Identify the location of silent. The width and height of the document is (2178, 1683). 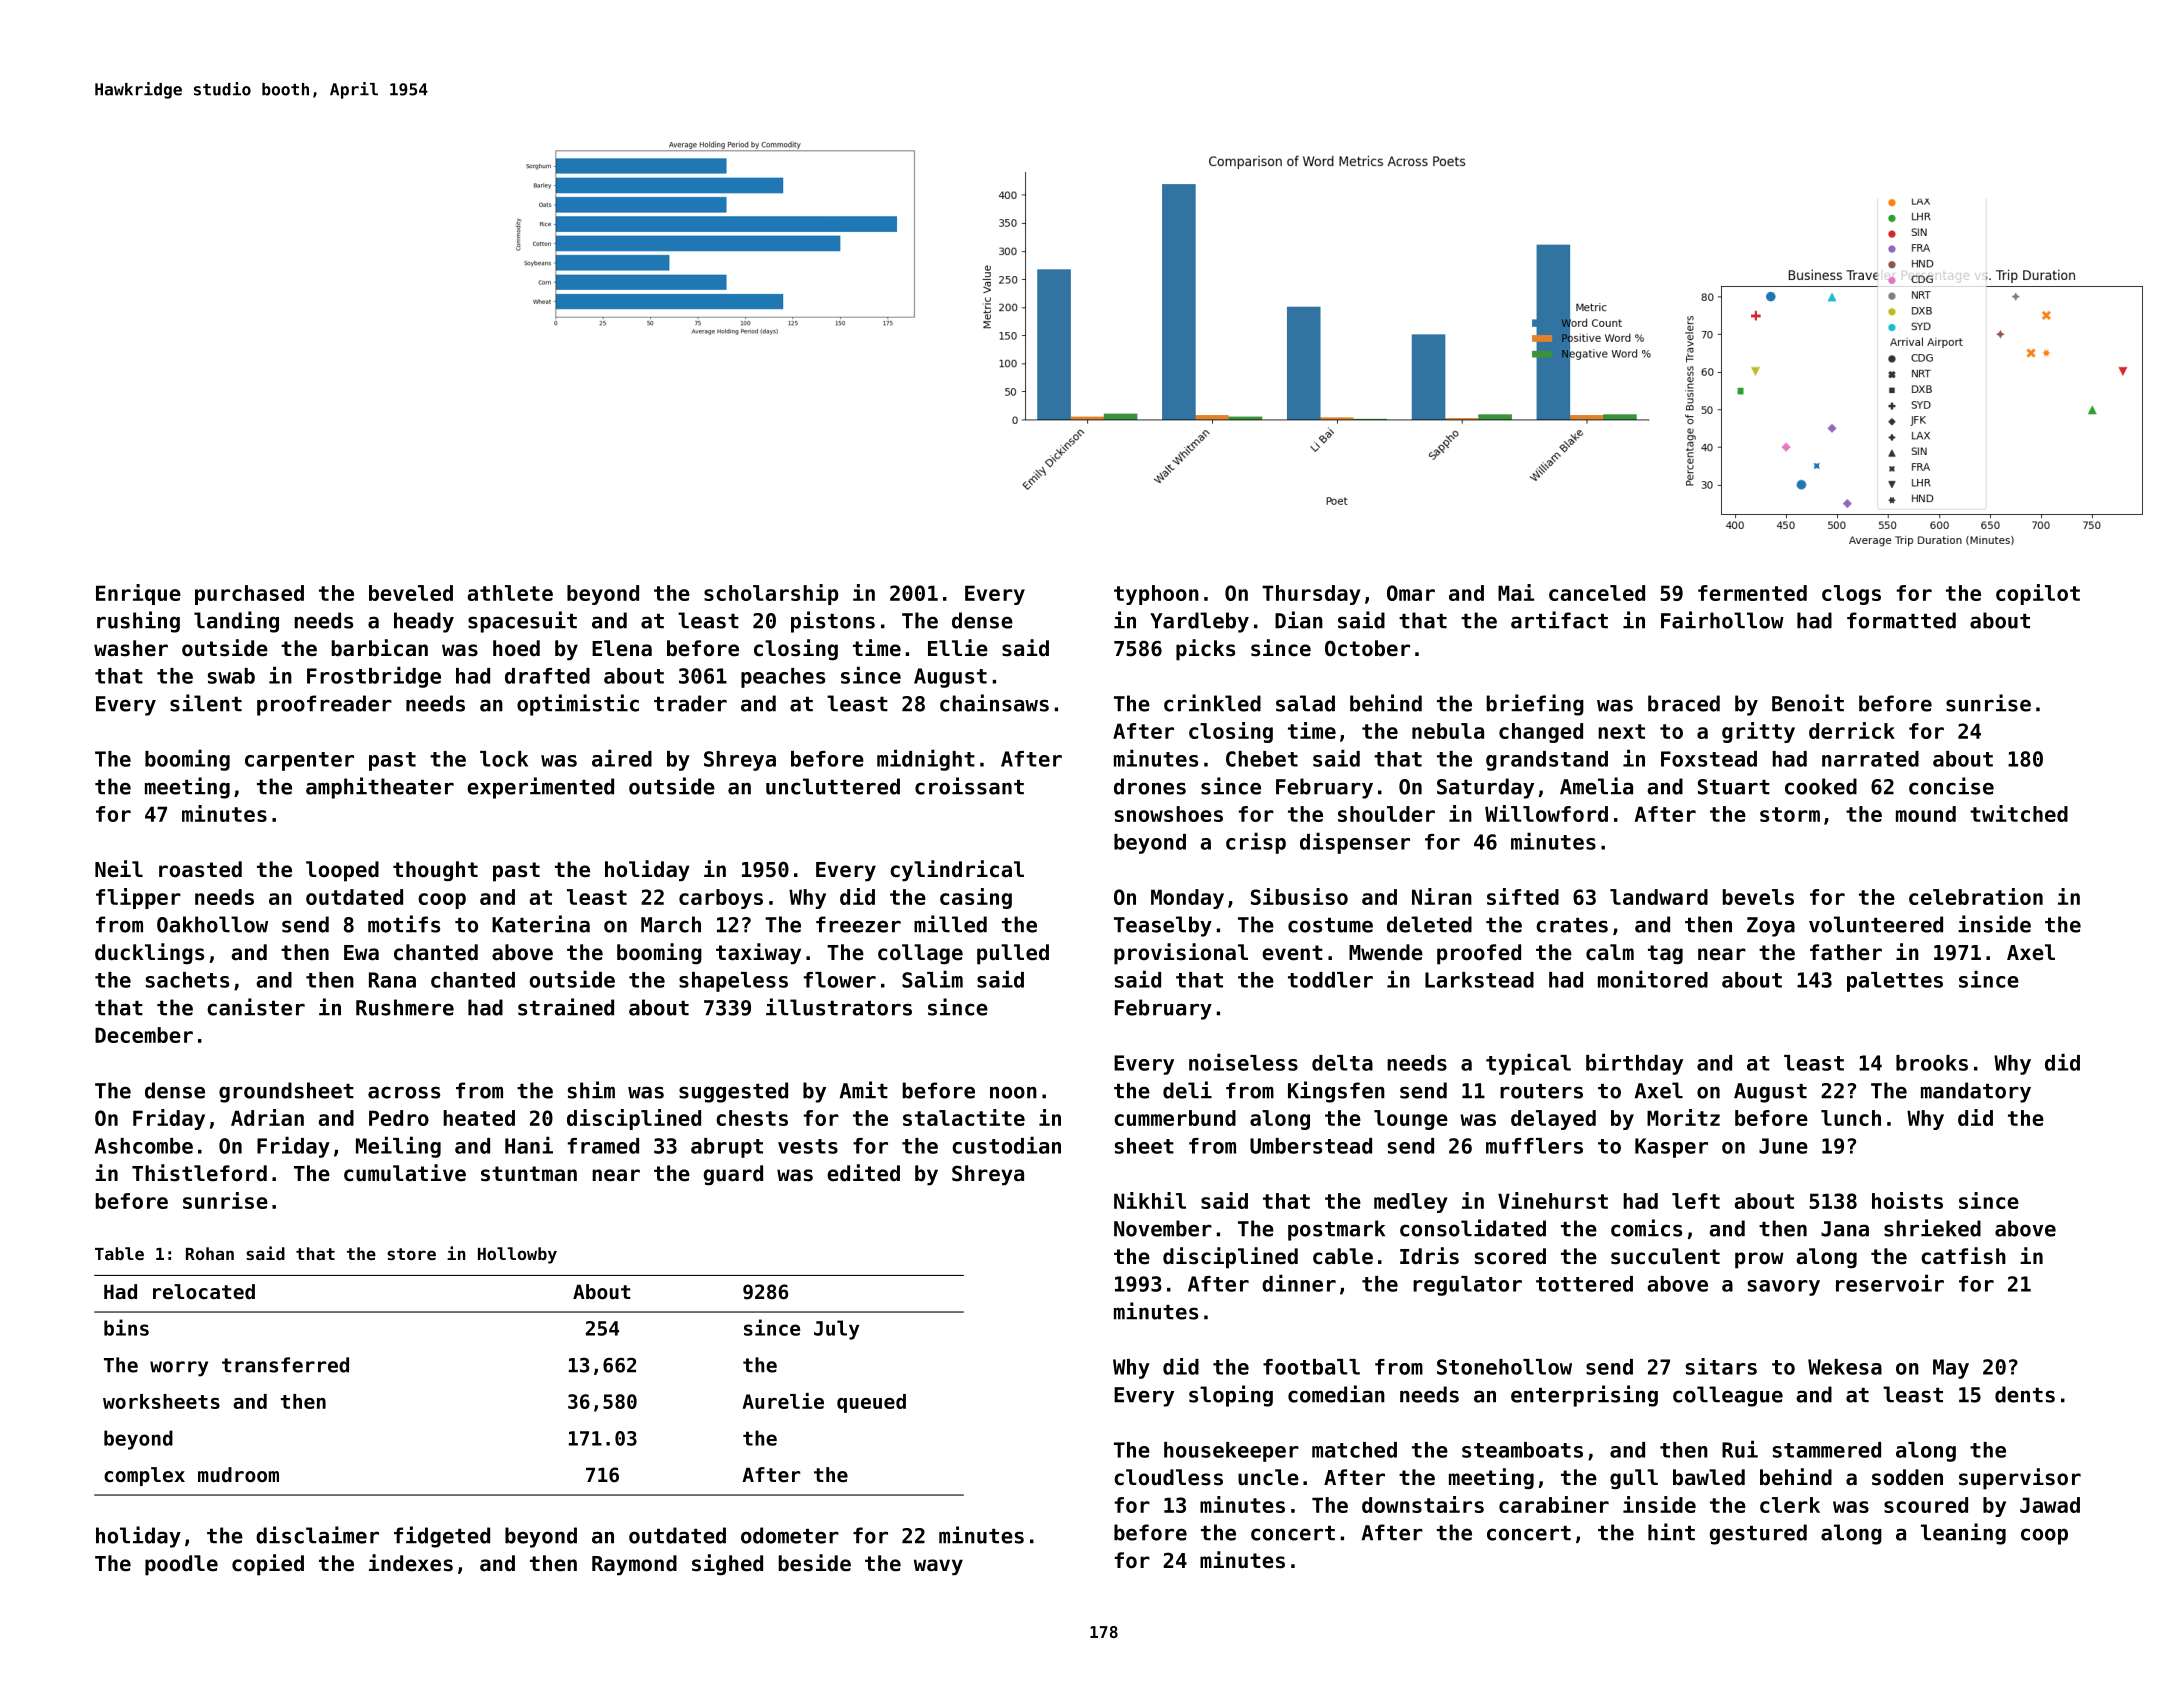
(206, 703).
